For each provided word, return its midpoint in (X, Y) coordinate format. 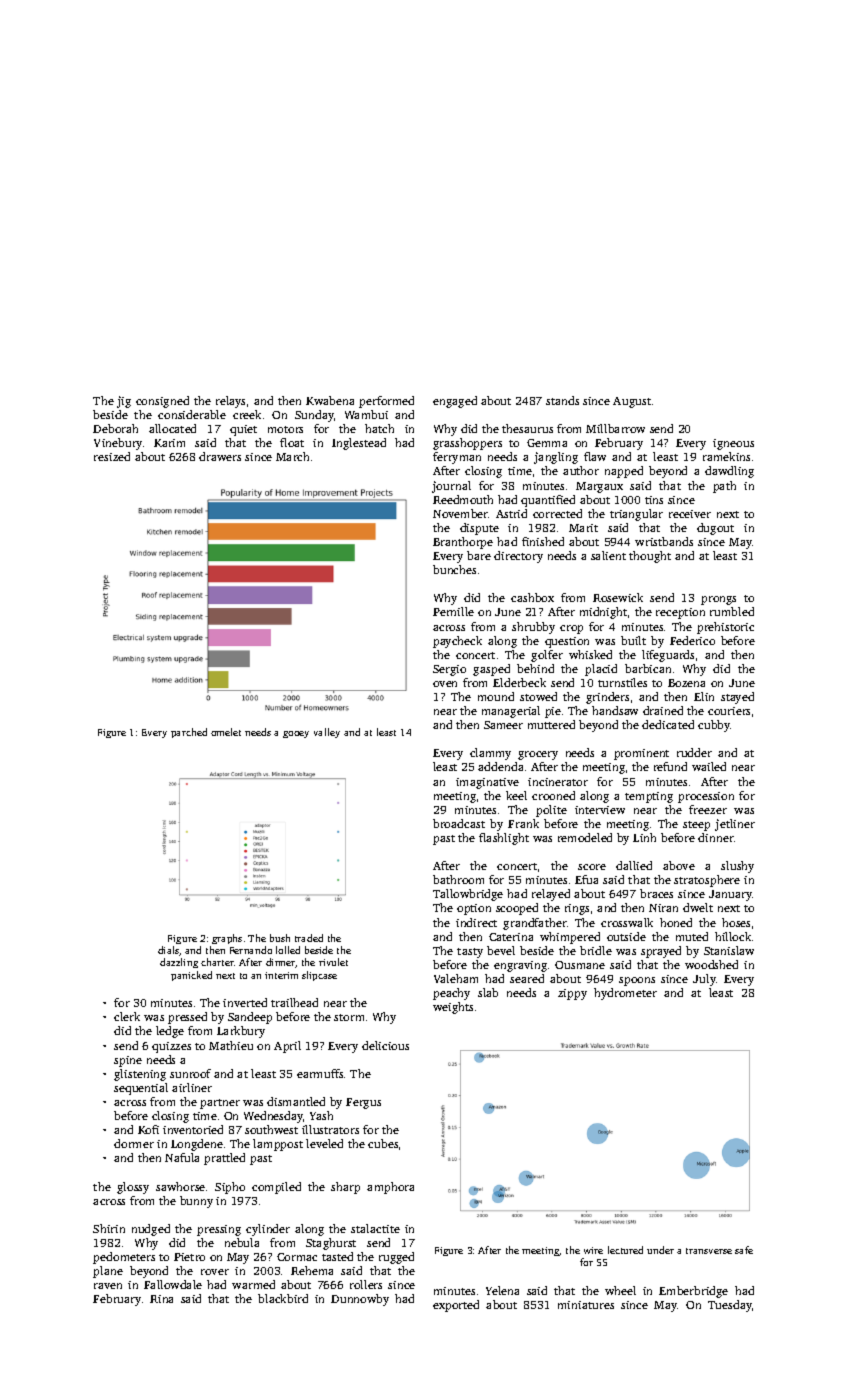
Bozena (686, 683)
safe (744, 1250)
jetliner (735, 825)
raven (108, 1286)
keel (516, 795)
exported (456, 1306)
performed (386, 402)
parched (189, 733)
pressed (187, 1018)
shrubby (533, 628)
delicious (385, 1045)
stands (562, 400)
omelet (226, 732)
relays (230, 402)
